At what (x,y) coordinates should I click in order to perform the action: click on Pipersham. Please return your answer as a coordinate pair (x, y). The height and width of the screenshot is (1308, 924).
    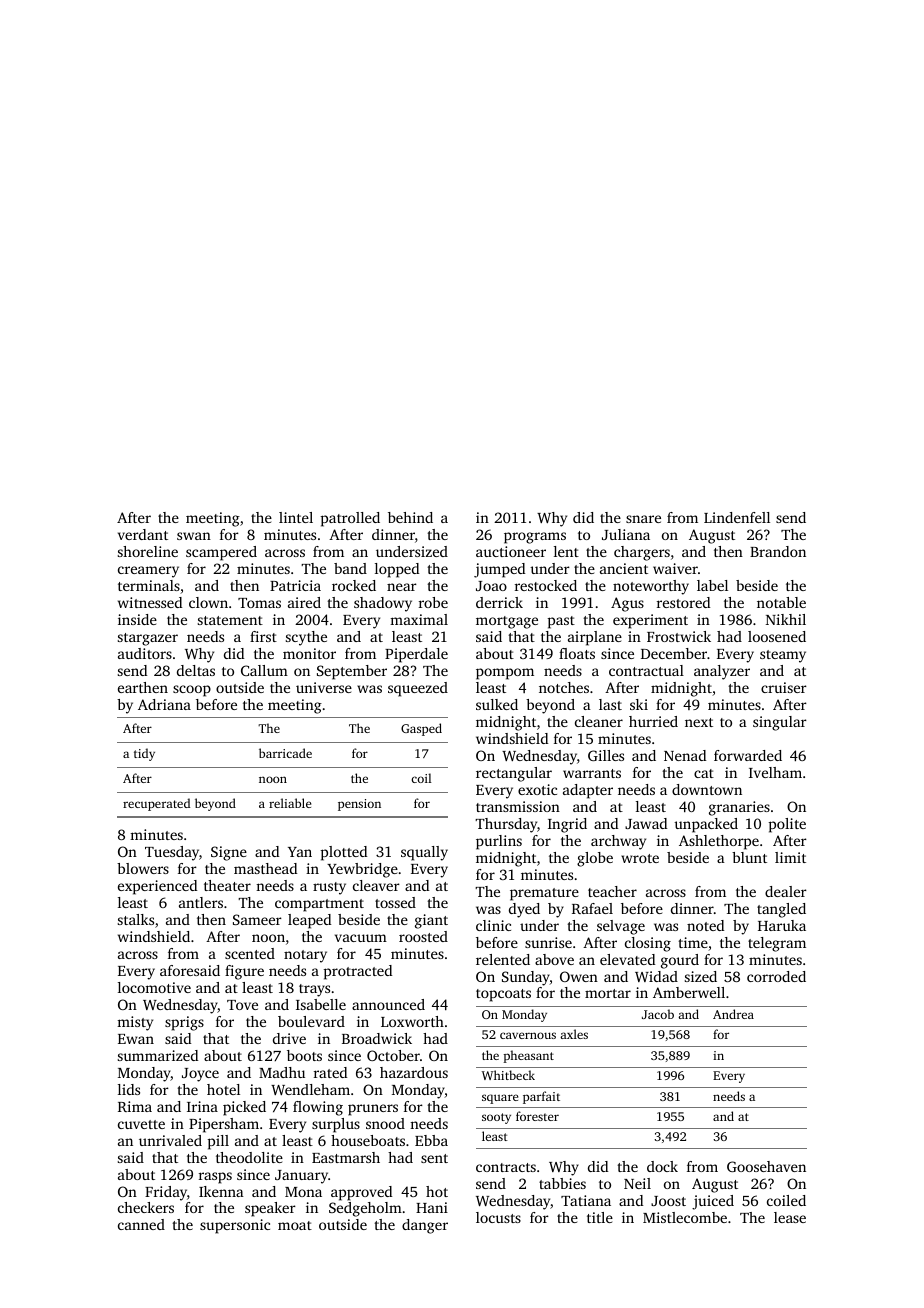
    Looking at the image, I should click on (224, 1125).
